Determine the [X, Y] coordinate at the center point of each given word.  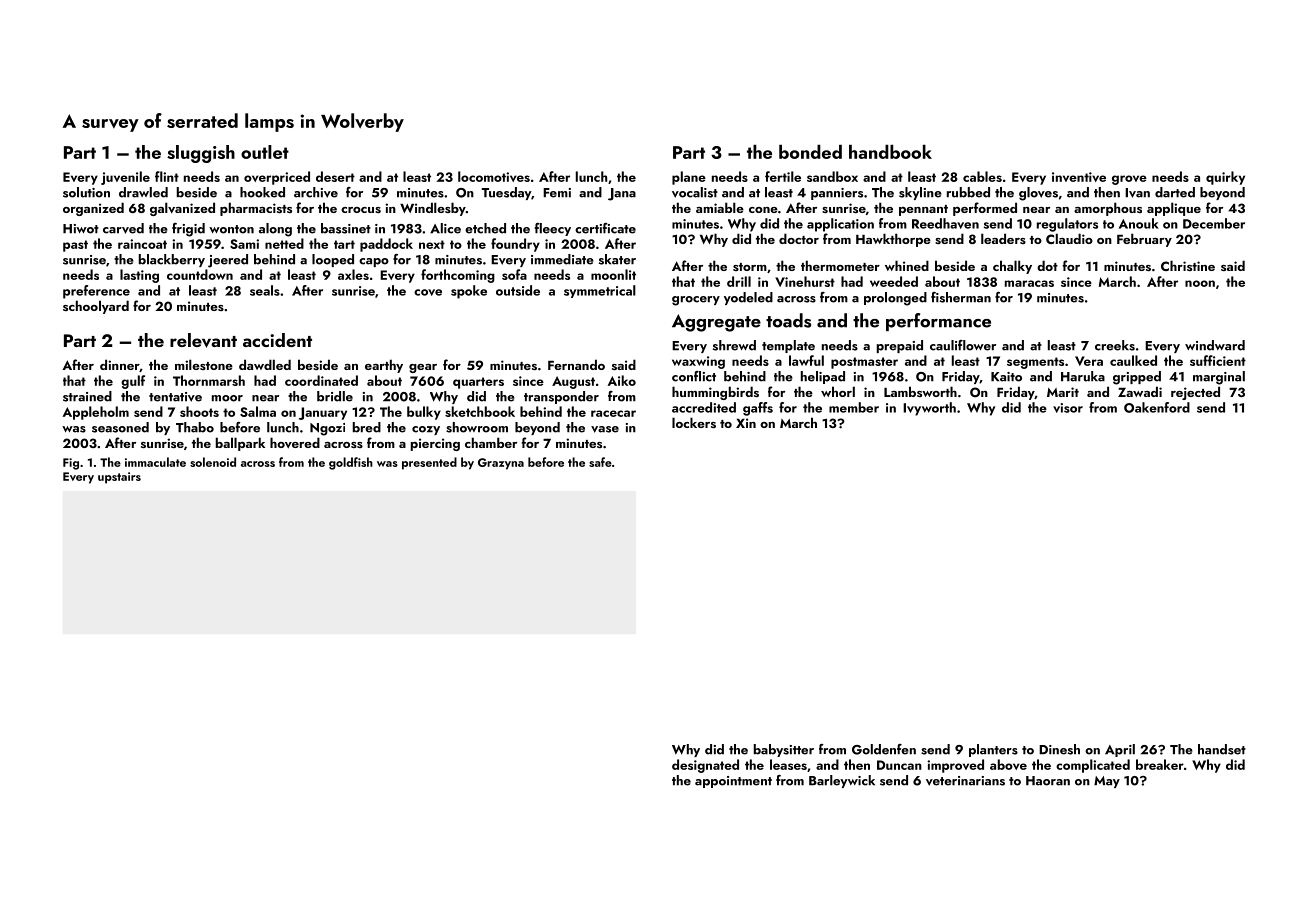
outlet [265, 152]
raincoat [142, 244]
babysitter [784, 750]
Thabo [195, 427]
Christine [1188, 265]
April [1120, 750]
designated [705, 766]
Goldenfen [884, 749]
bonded [810, 152]
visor [1068, 408]
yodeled [748, 298]
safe [600, 462]
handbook [890, 152]
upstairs [119, 478]
